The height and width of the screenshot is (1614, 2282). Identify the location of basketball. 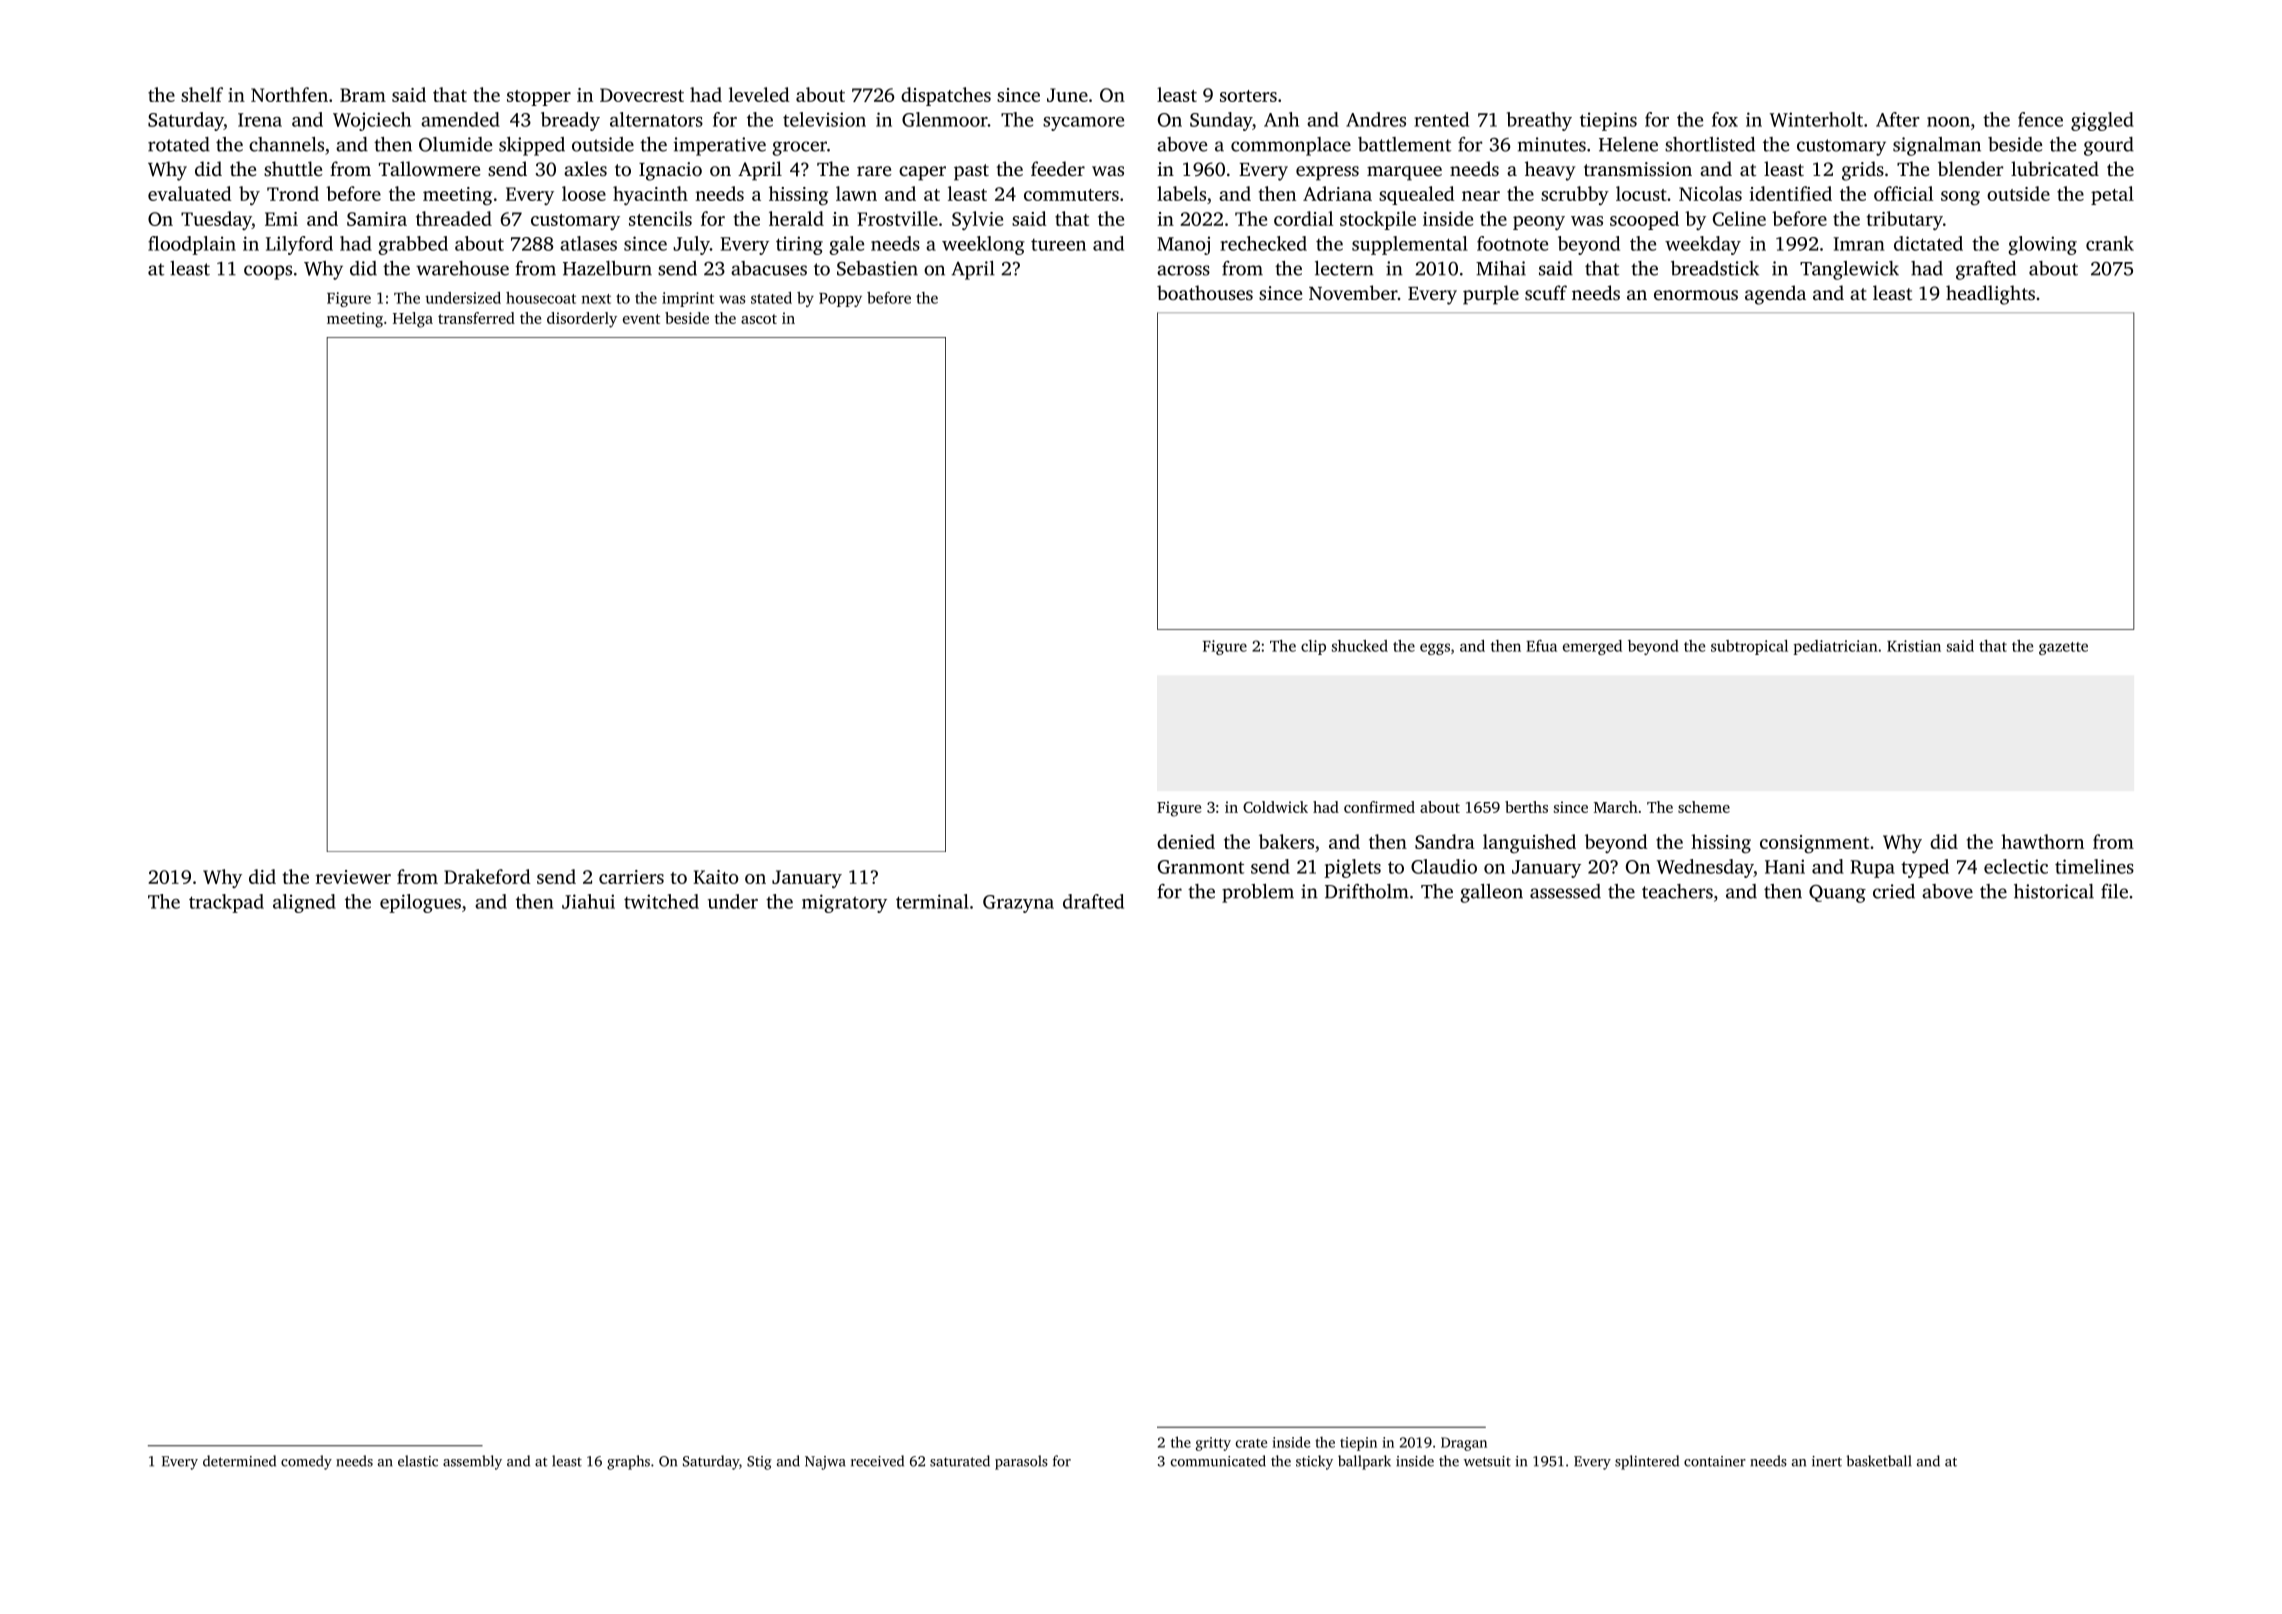
(1879, 1461).
